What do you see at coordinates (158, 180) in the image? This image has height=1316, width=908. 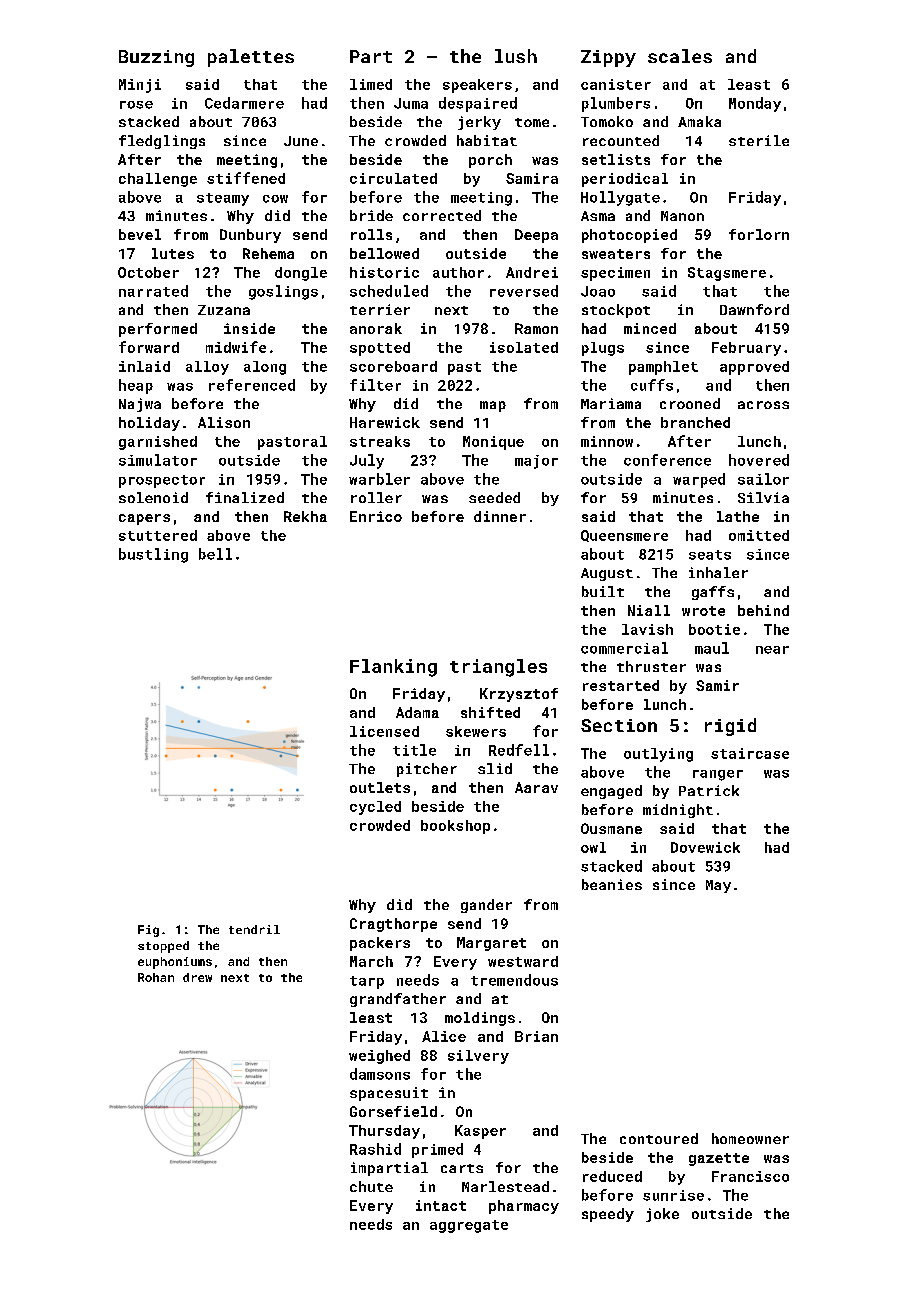 I see `challenge` at bounding box center [158, 180].
